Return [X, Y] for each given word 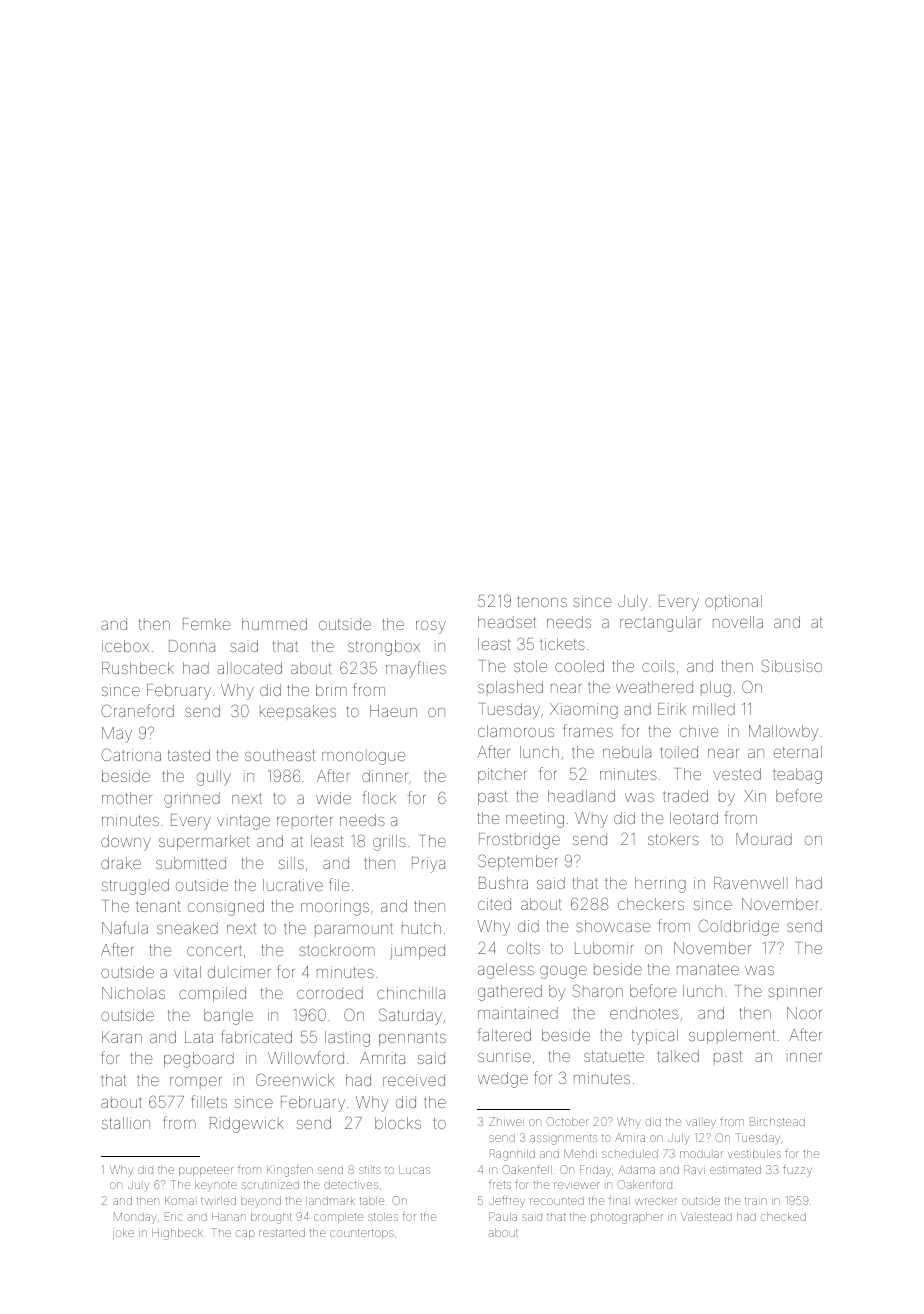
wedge [503, 1080]
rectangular [660, 624]
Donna [192, 646]
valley [701, 1123]
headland [581, 796]
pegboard [199, 1060]
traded [685, 796]
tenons [542, 601]
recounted [557, 1201]
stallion [126, 1123]
